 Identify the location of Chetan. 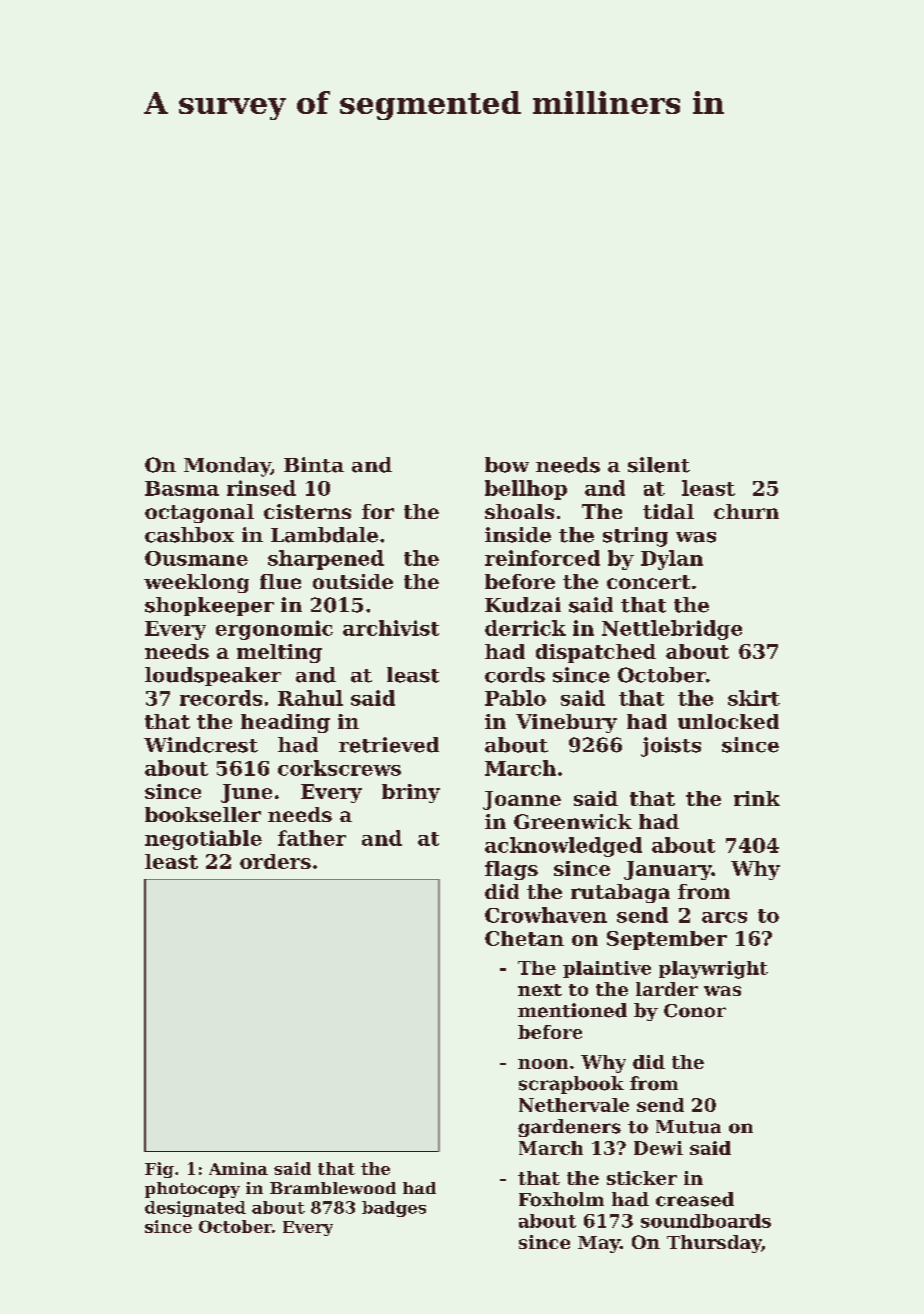
(524, 938).
